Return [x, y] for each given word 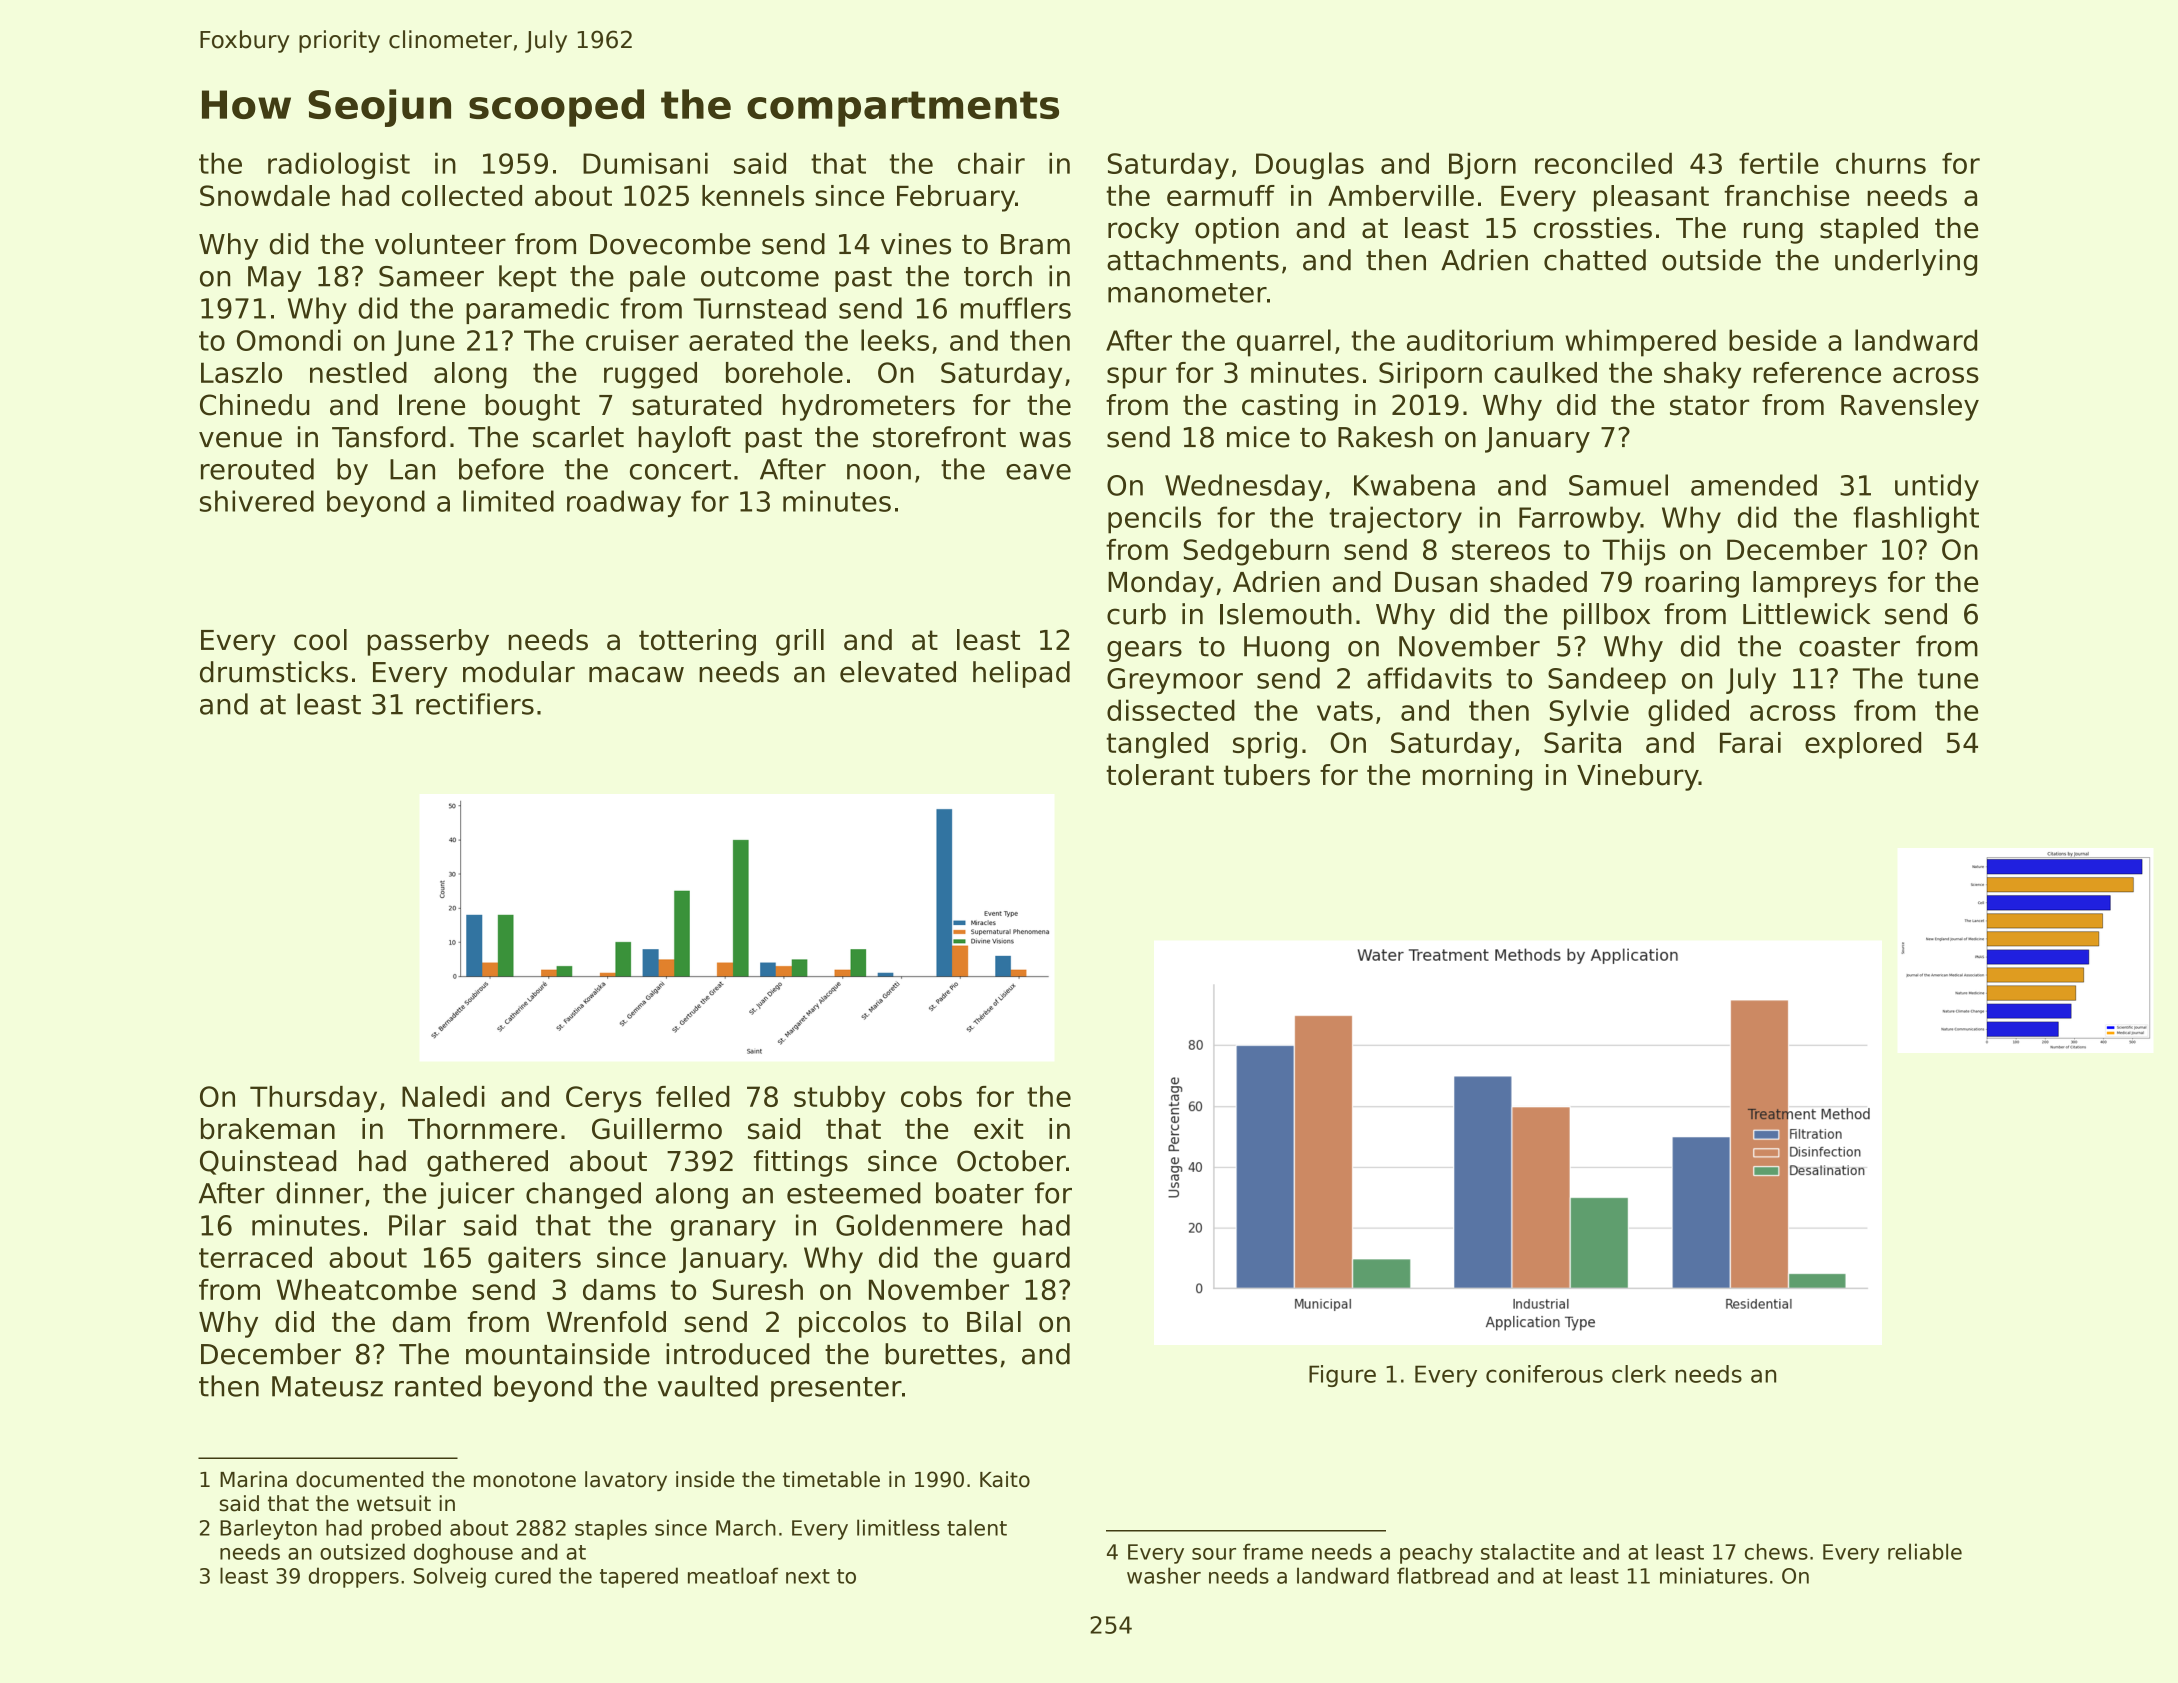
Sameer [431, 276]
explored [1863, 745]
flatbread [1442, 1575]
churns [1881, 163]
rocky [1143, 230]
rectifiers [475, 704]
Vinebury [1638, 777]
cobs [931, 1096]
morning [1477, 777]
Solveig [450, 1577]
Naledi [443, 1096]
